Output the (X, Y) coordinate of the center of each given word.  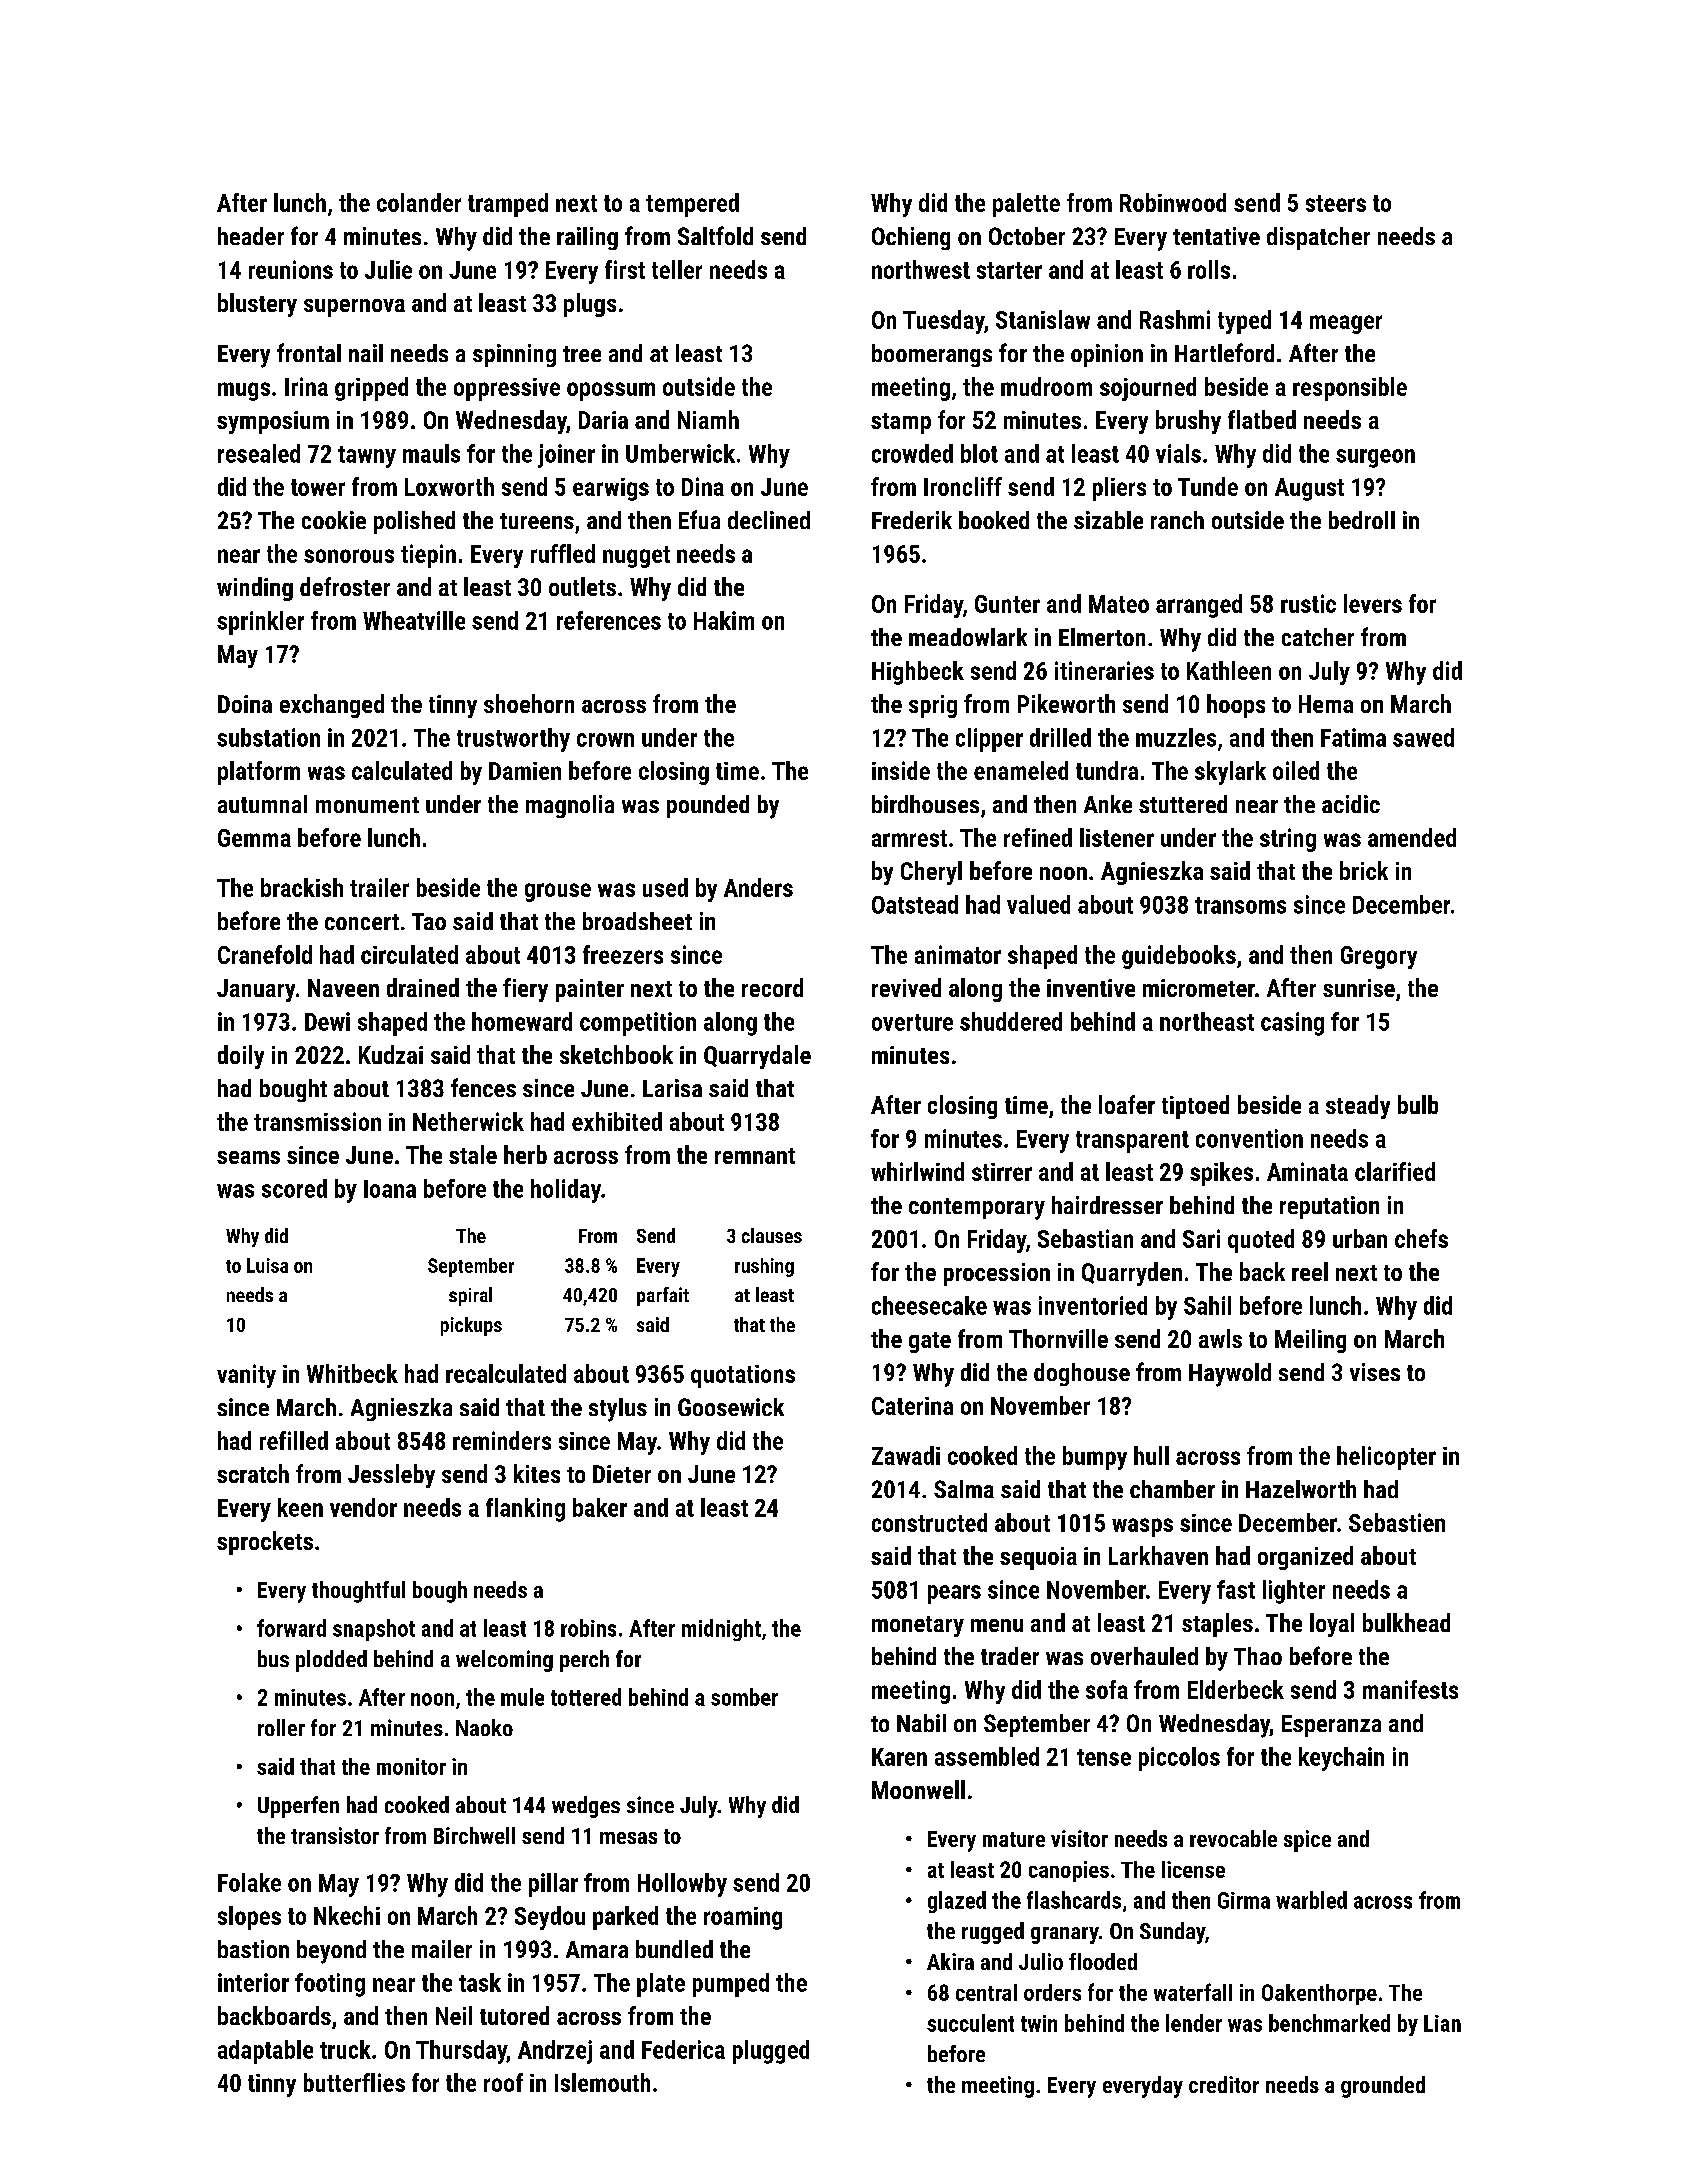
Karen (899, 1757)
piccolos (1179, 1759)
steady (1358, 1107)
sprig (933, 706)
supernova (354, 308)
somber (744, 1697)
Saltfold (715, 235)
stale (473, 1154)
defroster (345, 586)
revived (906, 987)
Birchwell (474, 1835)
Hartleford (1224, 352)
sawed (1423, 737)
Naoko (484, 1727)
